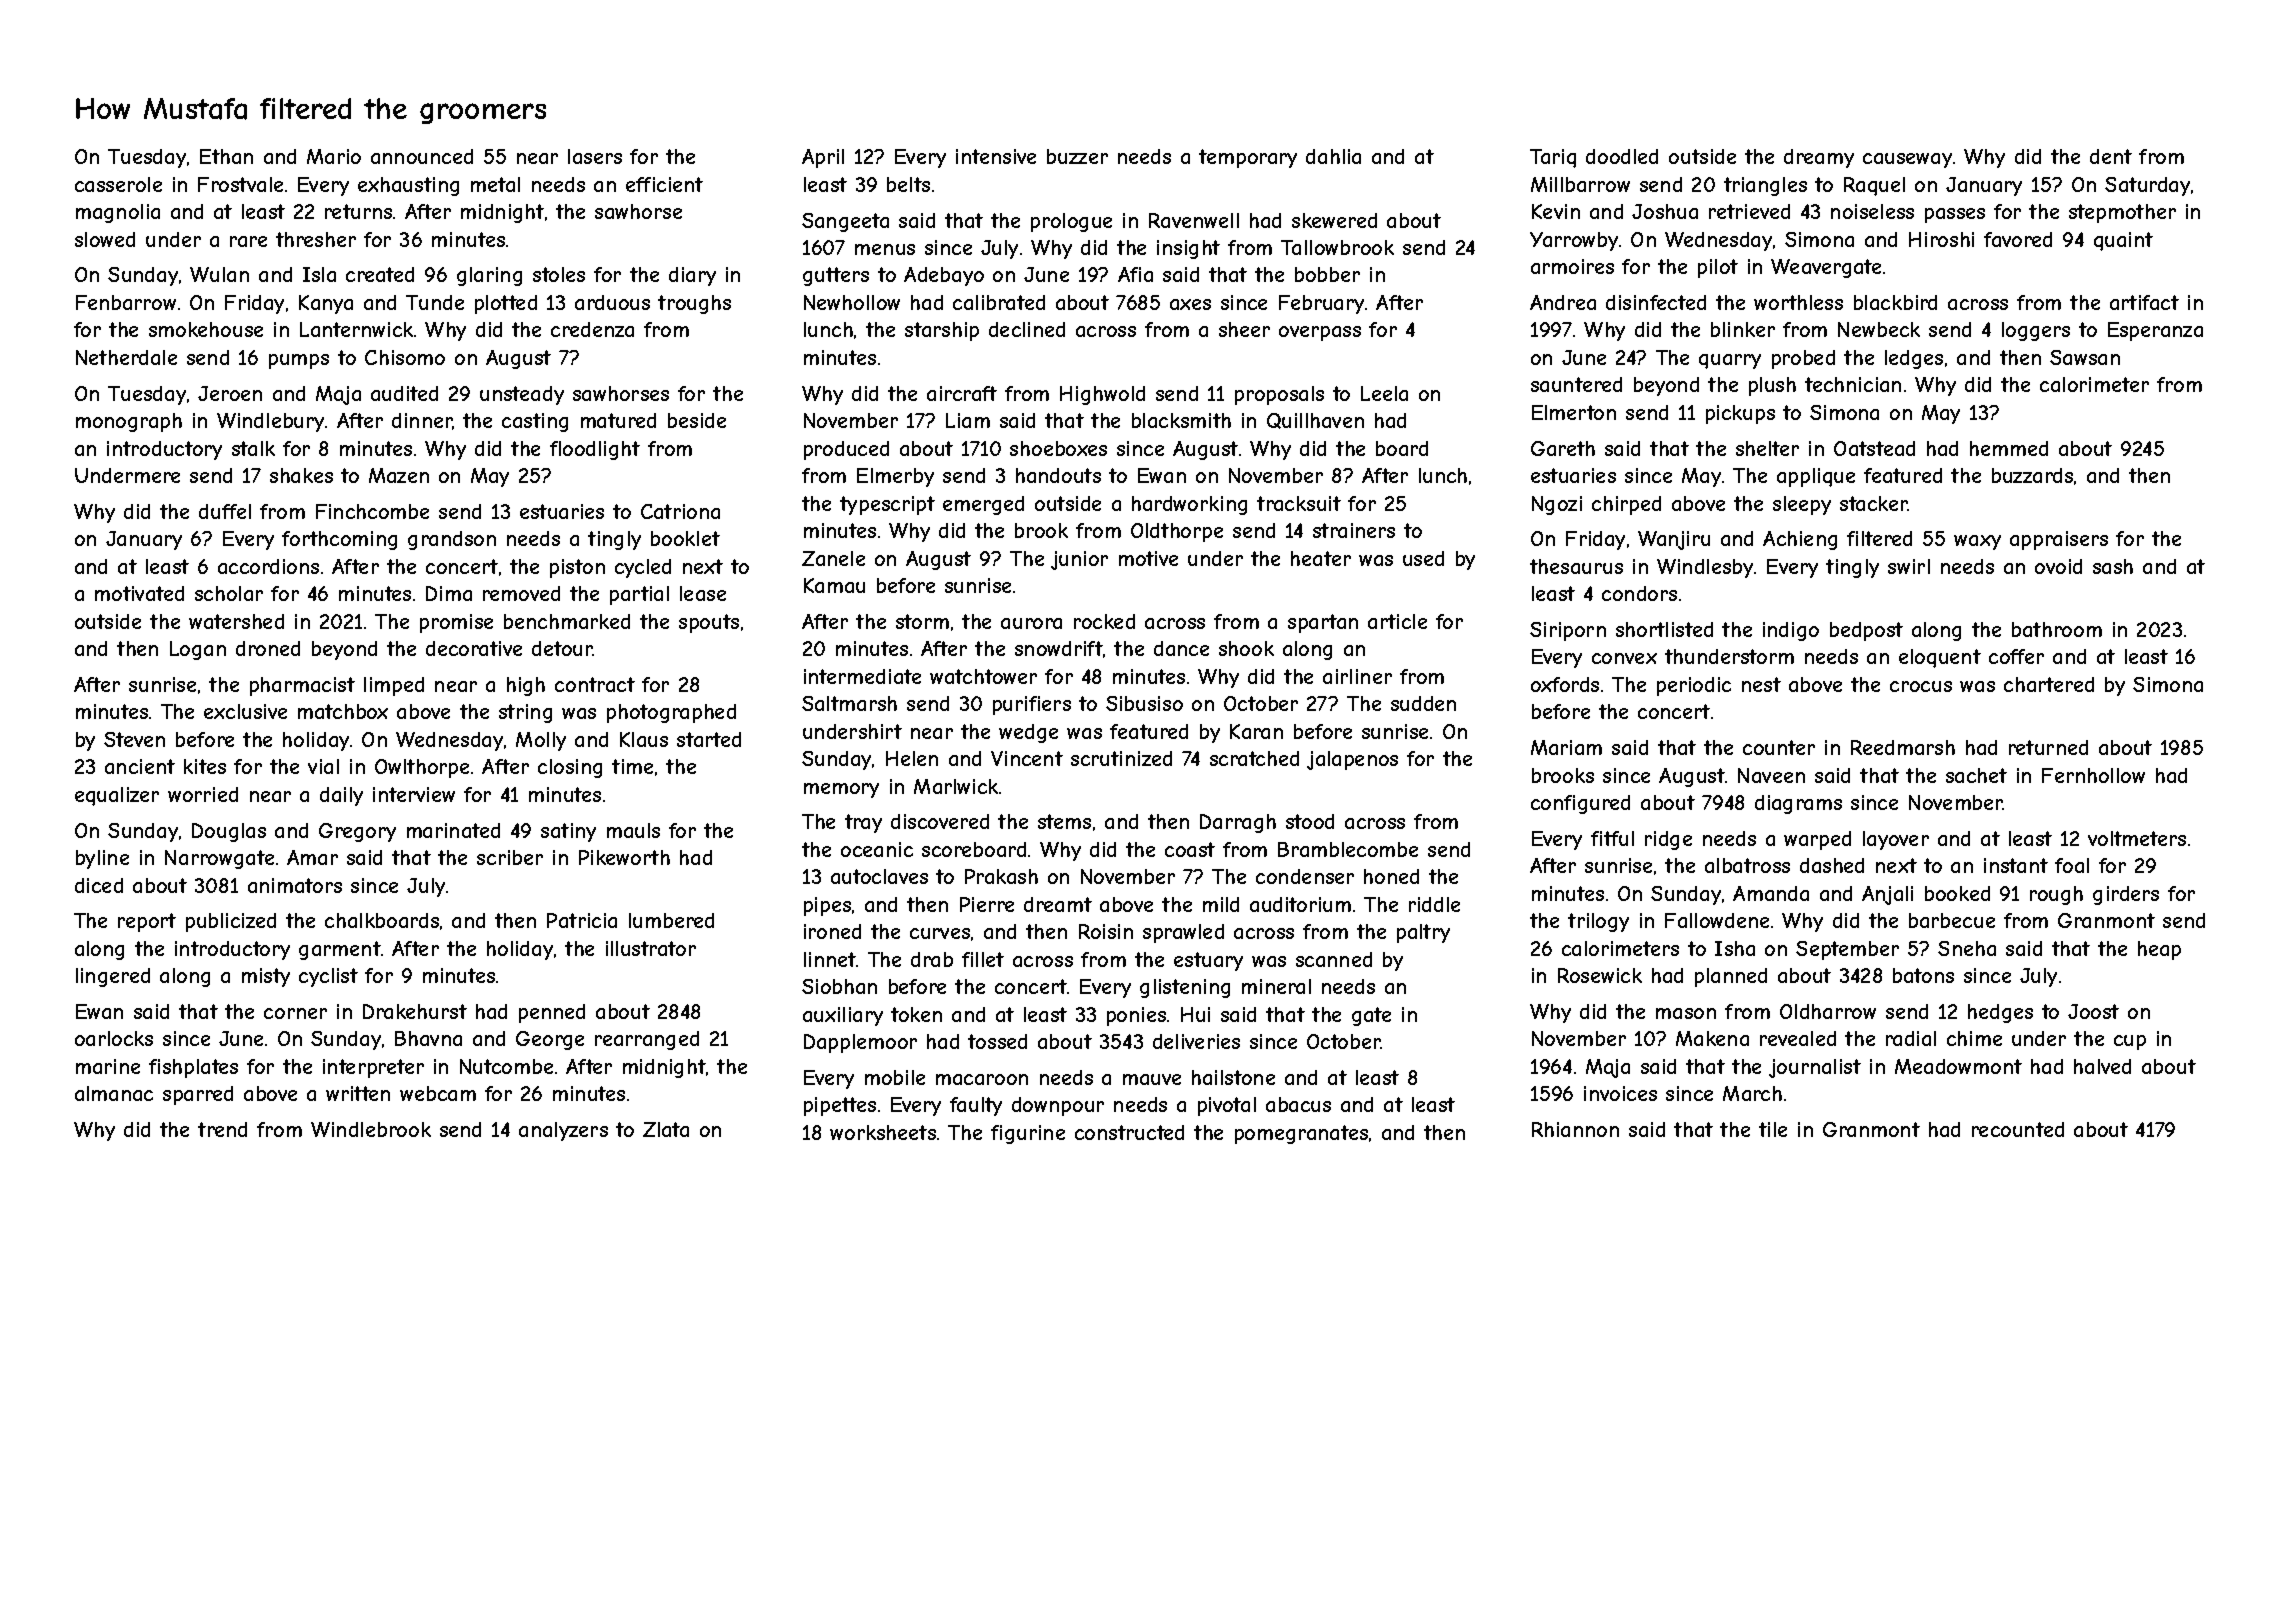 The width and height of the page is (2282, 1614). Describe the element at coordinates (1071, 222) in the page. I see `prologue` at that location.
